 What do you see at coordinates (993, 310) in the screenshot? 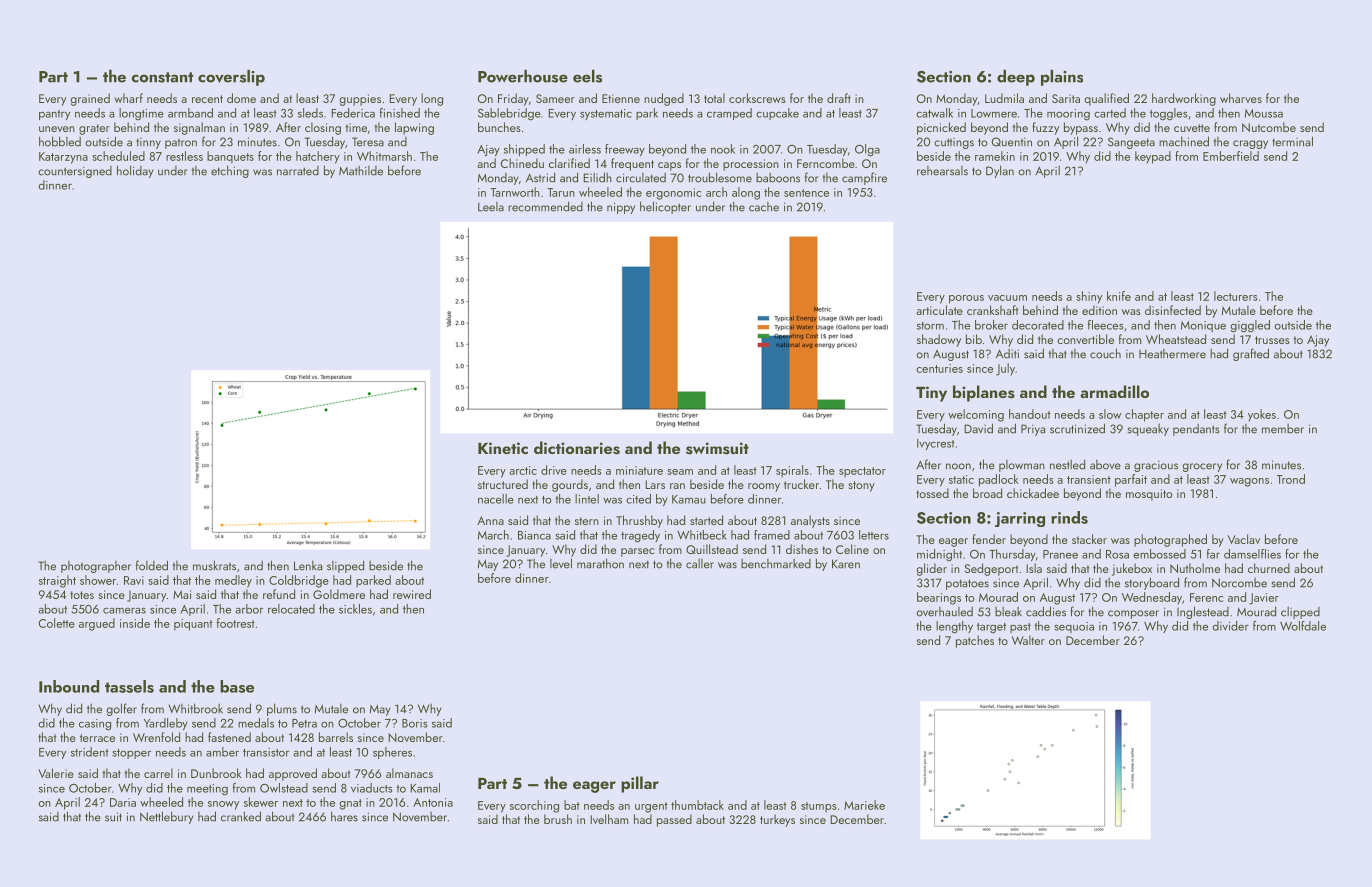
I see `crankshaft` at bounding box center [993, 310].
